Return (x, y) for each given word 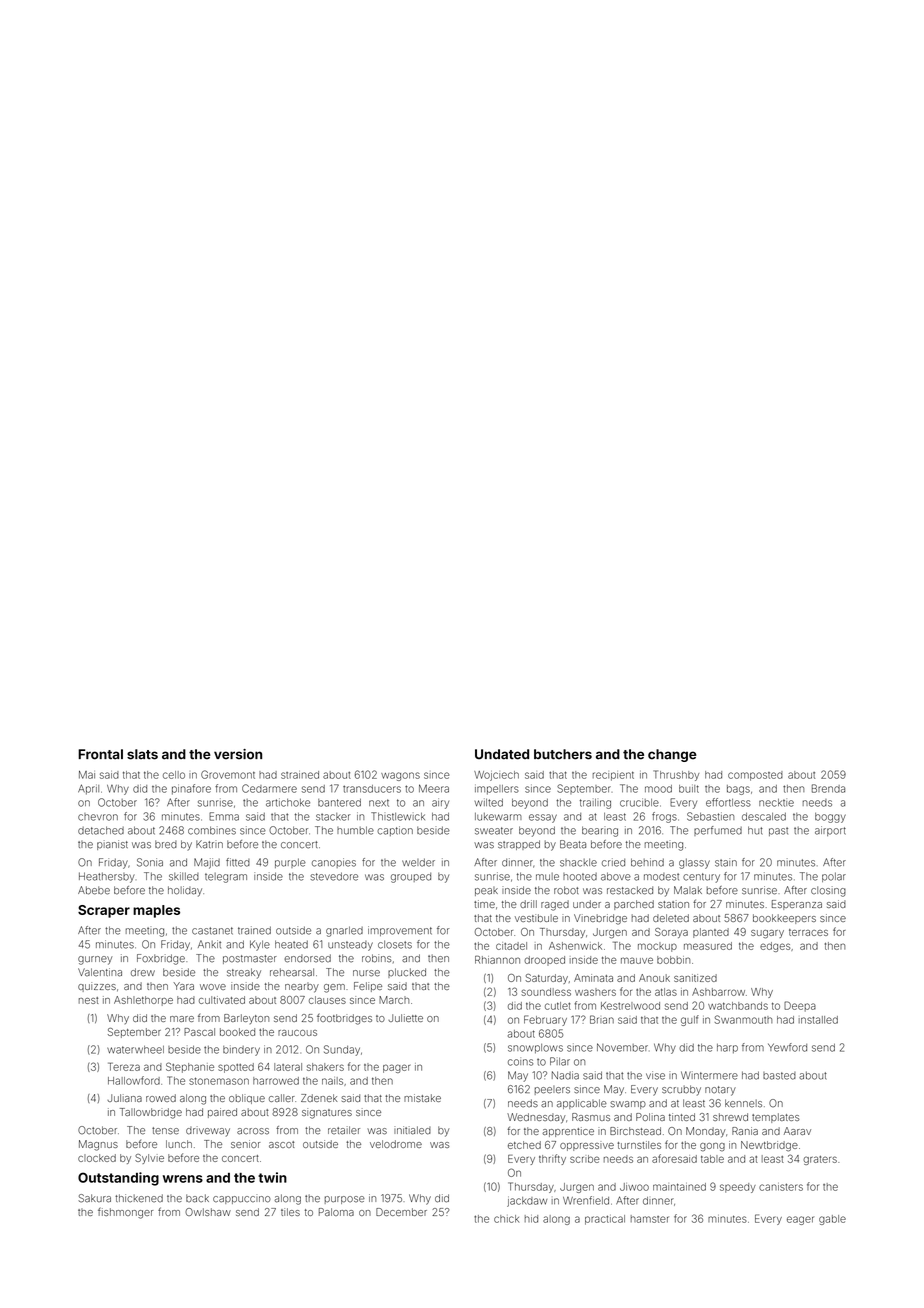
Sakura (94, 1198)
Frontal (100, 754)
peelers (552, 1090)
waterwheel (135, 1050)
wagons (400, 776)
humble (355, 830)
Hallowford (134, 1080)
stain (726, 862)
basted (779, 1076)
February (545, 1020)
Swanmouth (743, 1019)
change (672, 755)
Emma (224, 816)
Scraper (104, 911)
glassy (694, 863)
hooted (580, 877)
